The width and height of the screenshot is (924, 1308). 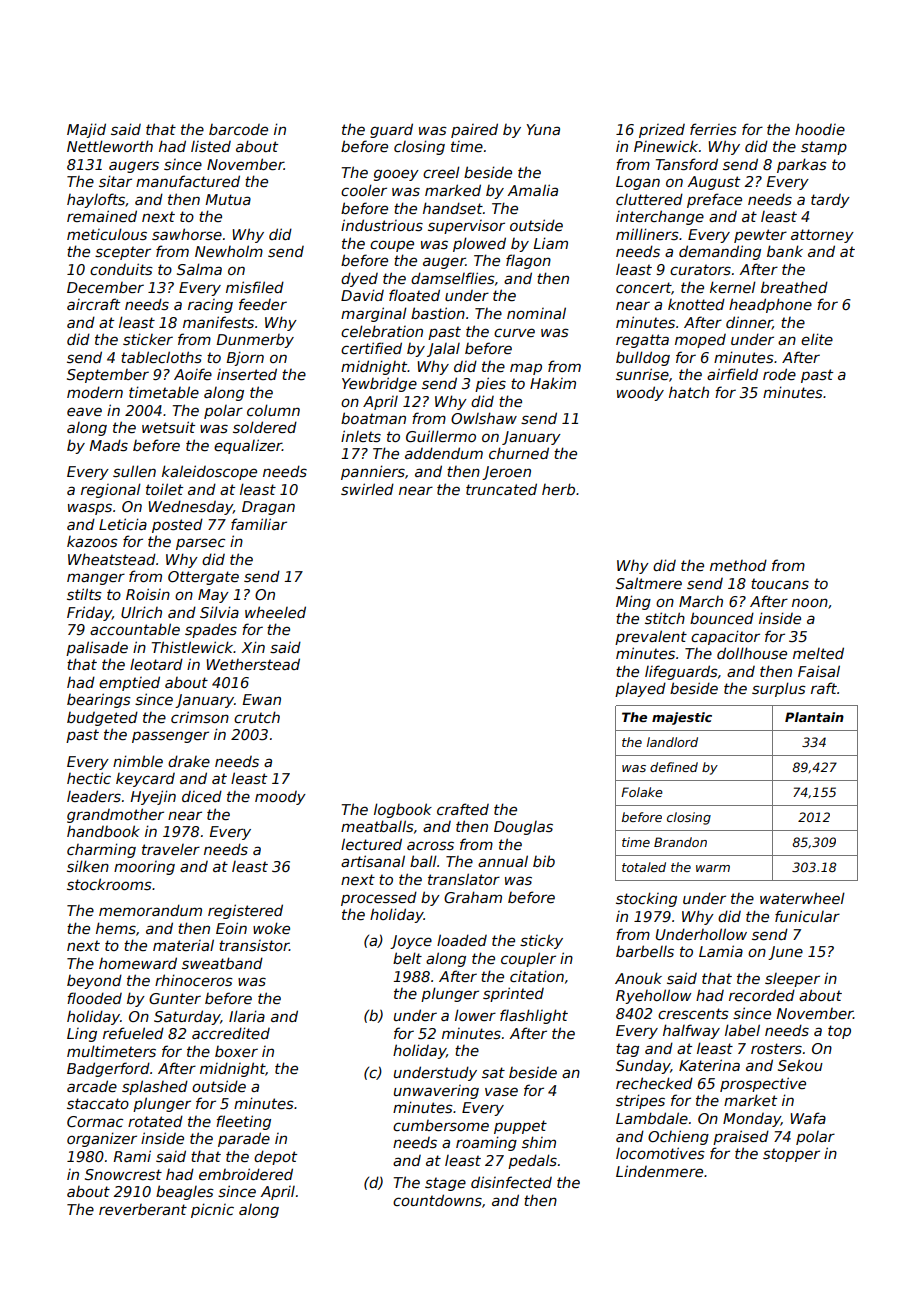 I want to click on reverberant, so click(x=143, y=1209).
